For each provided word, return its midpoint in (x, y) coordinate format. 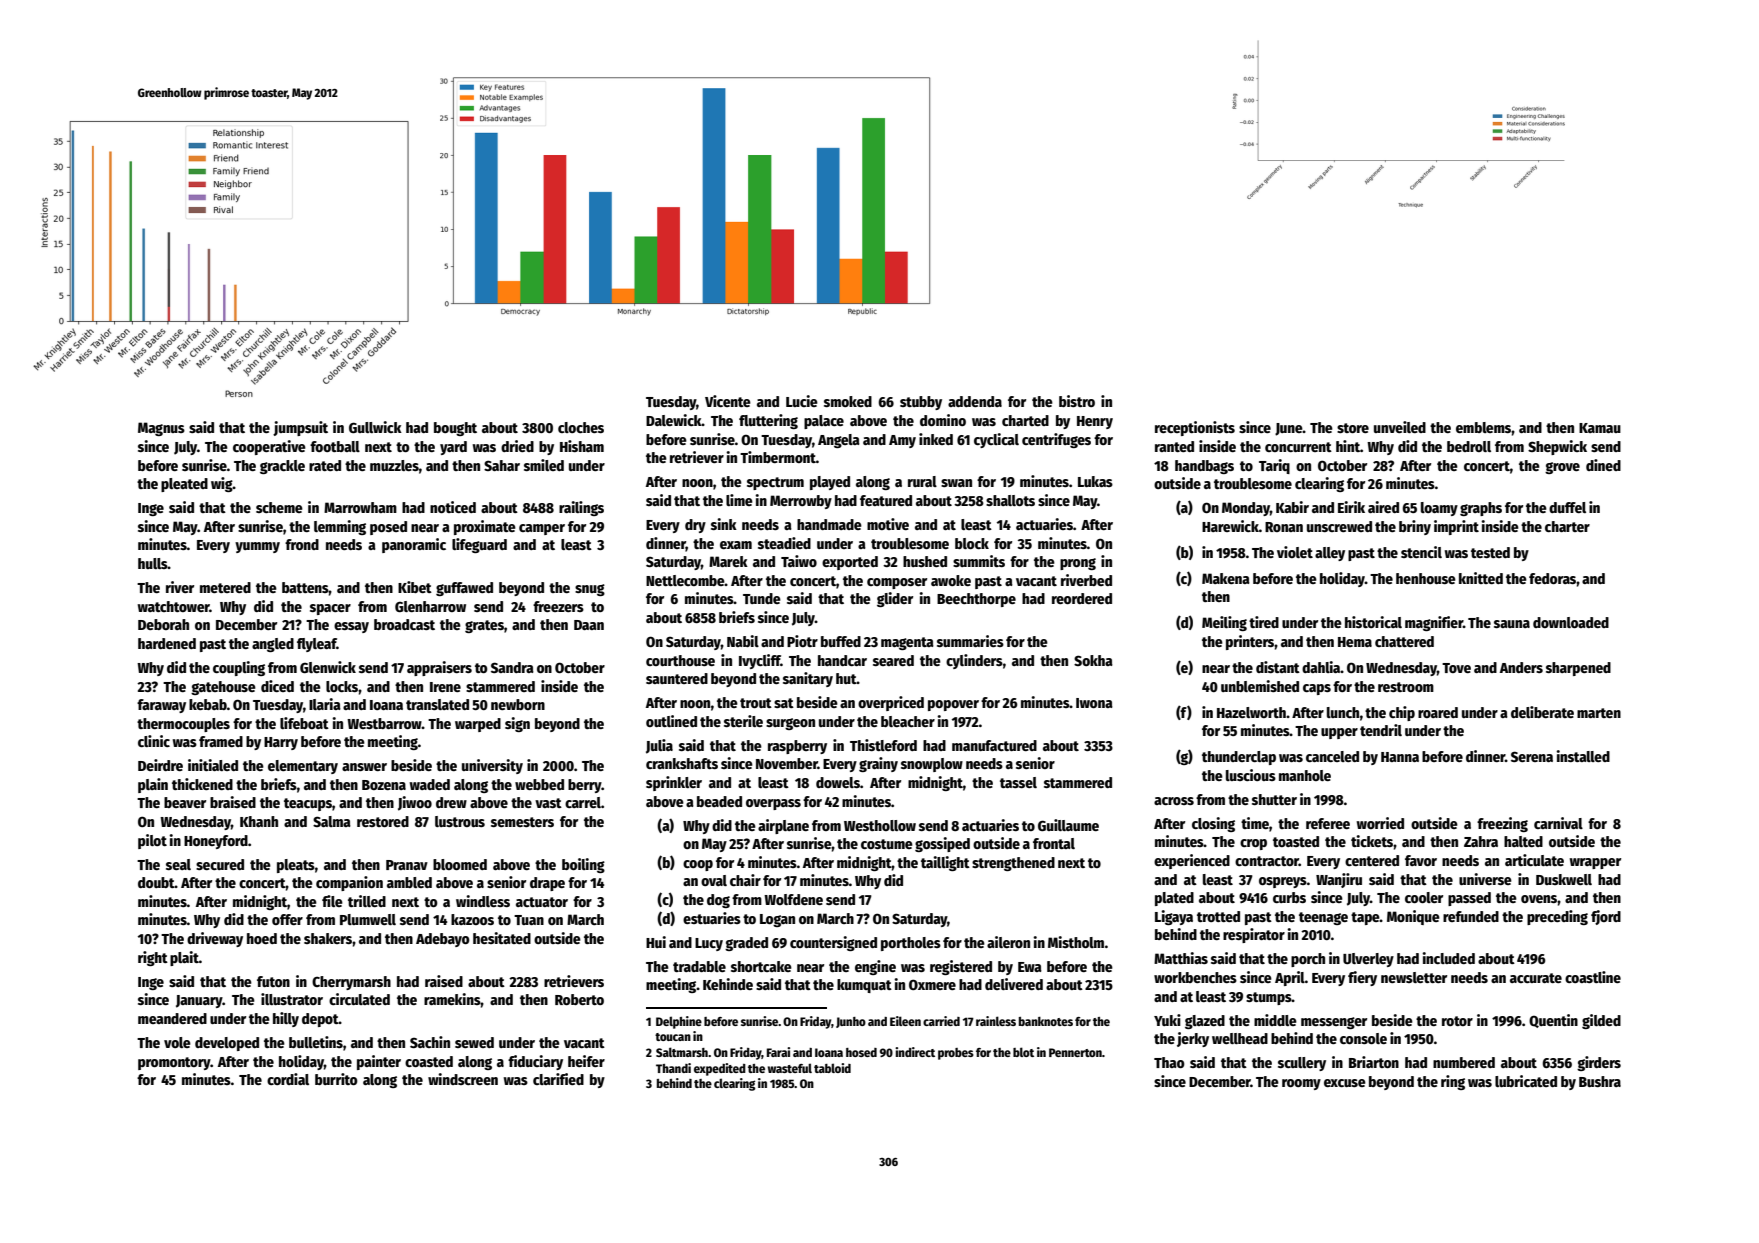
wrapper (1595, 863)
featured (886, 500)
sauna (1512, 624)
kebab (208, 704)
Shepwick (1557, 447)
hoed (262, 938)
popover (953, 705)
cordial (288, 1079)
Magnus (161, 429)
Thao (1169, 1062)
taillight (945, 863)
